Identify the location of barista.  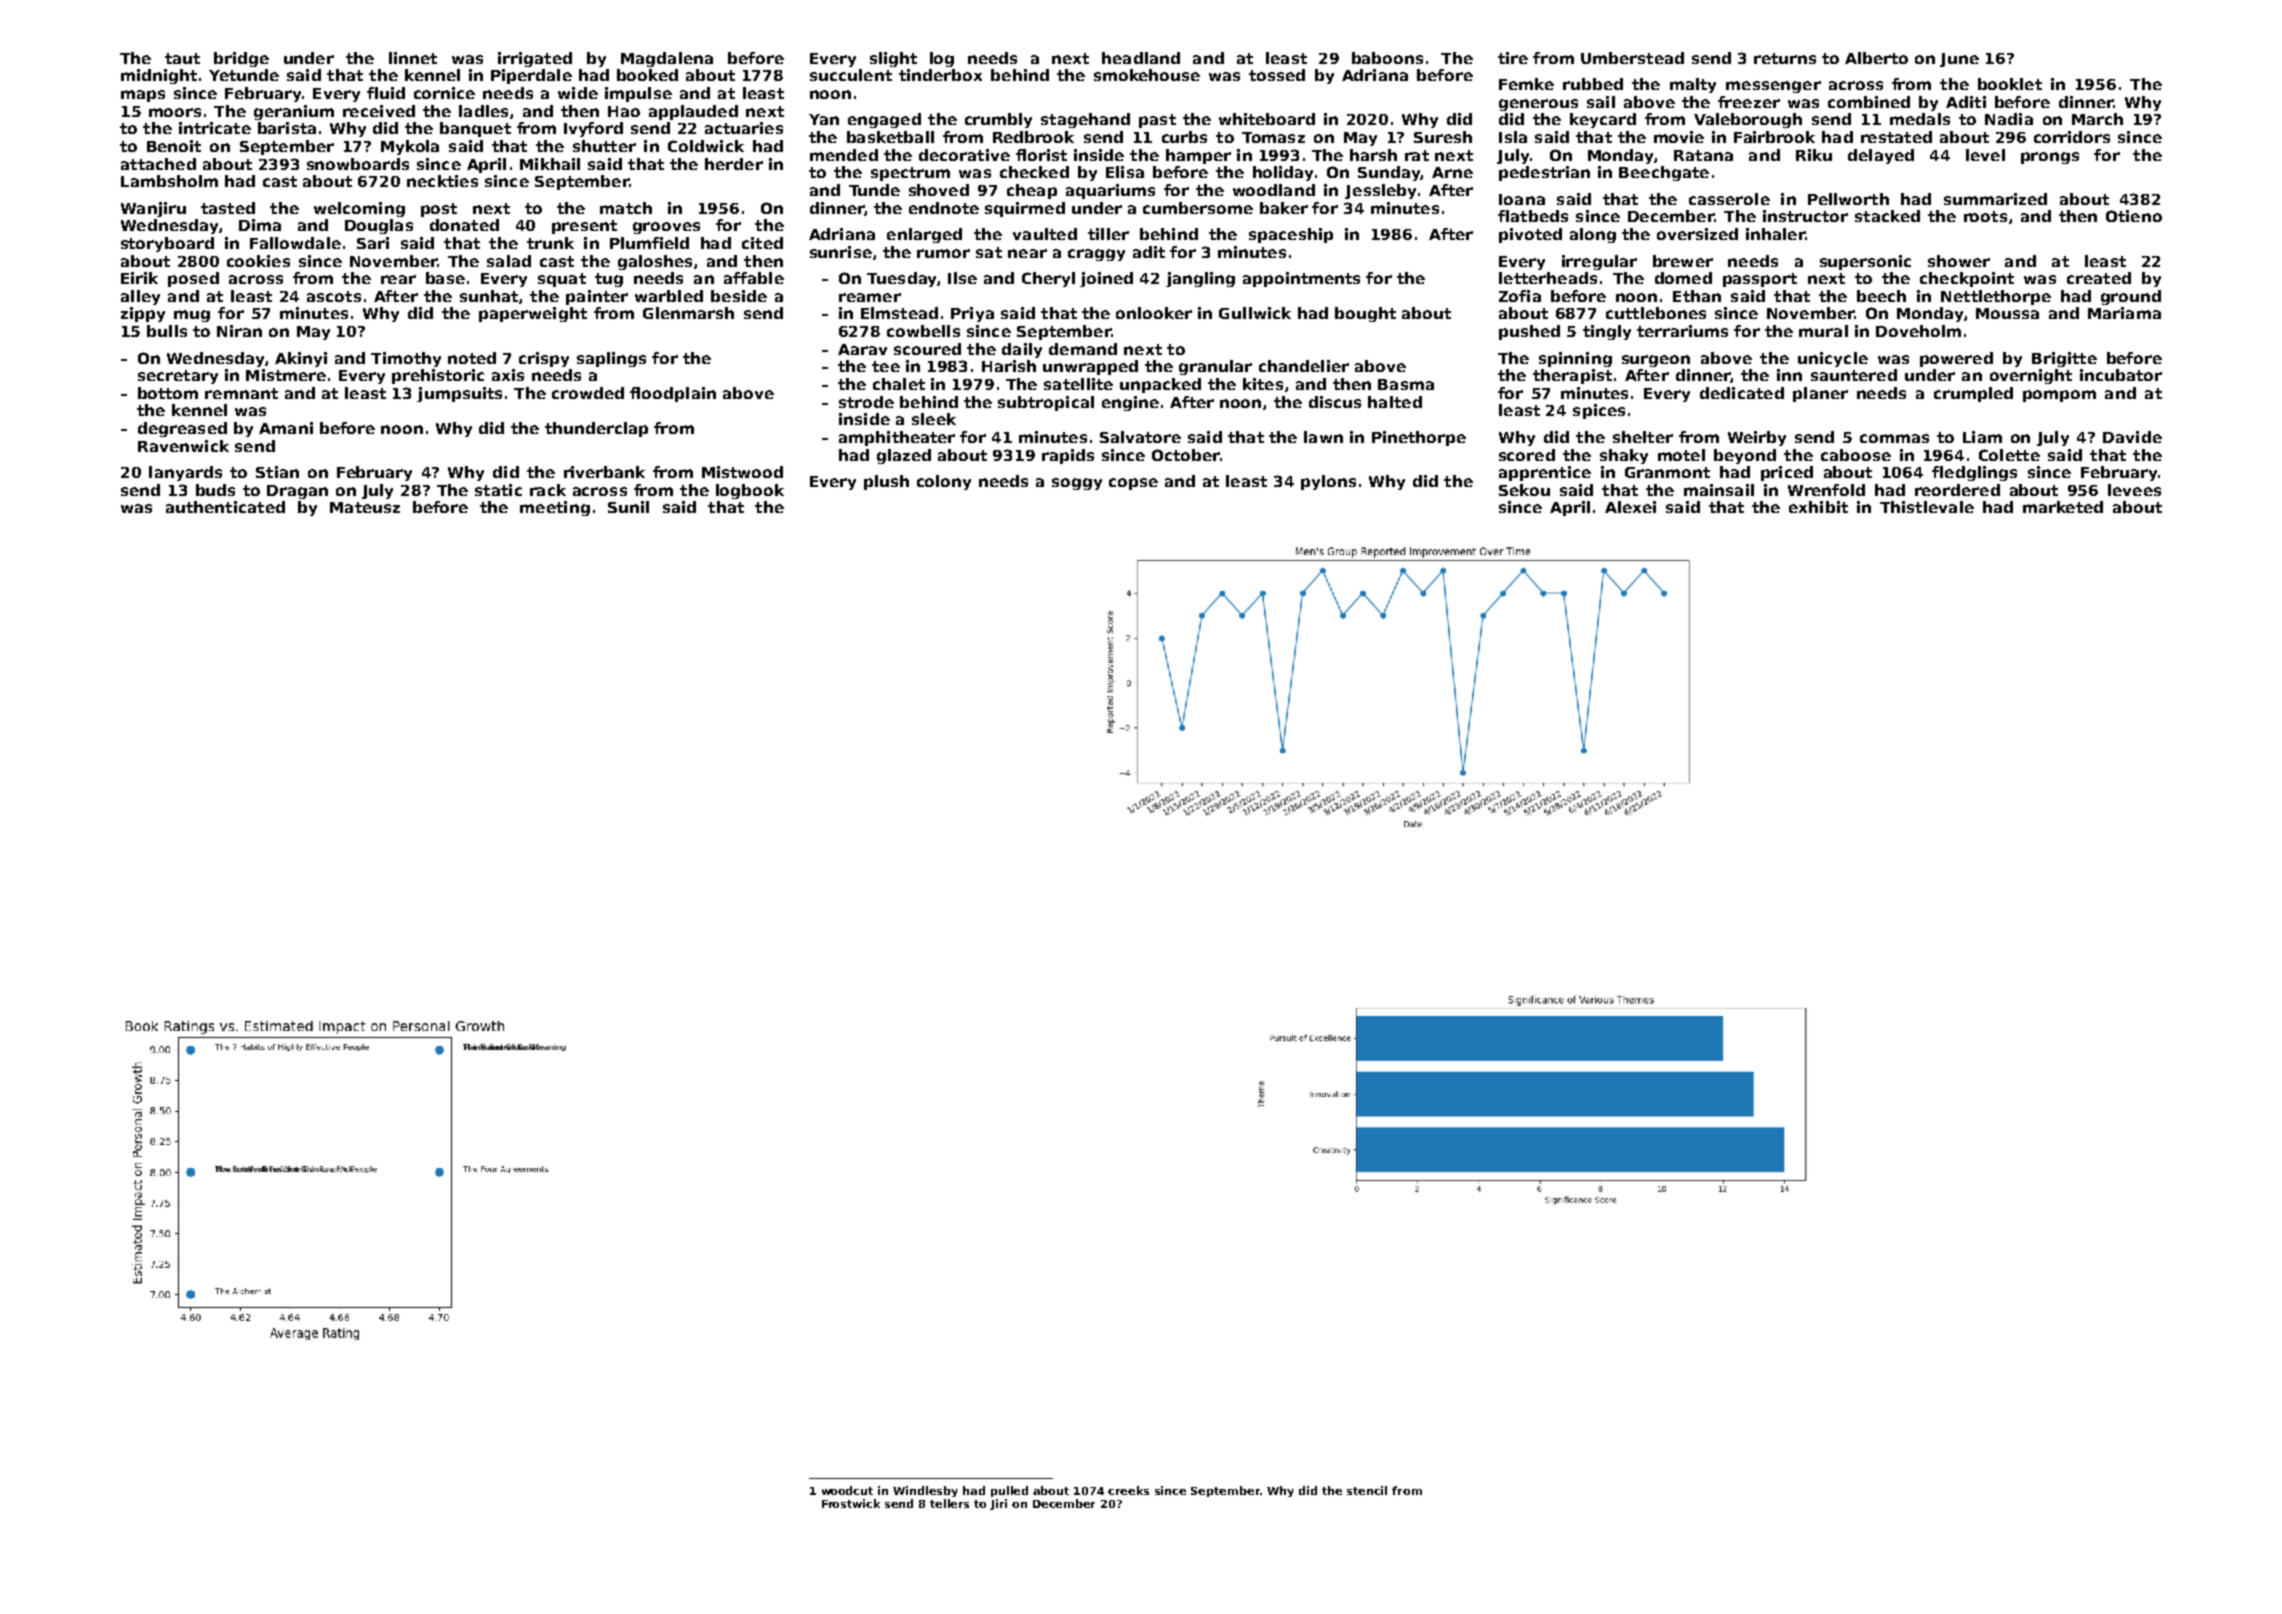
(287, 128).
